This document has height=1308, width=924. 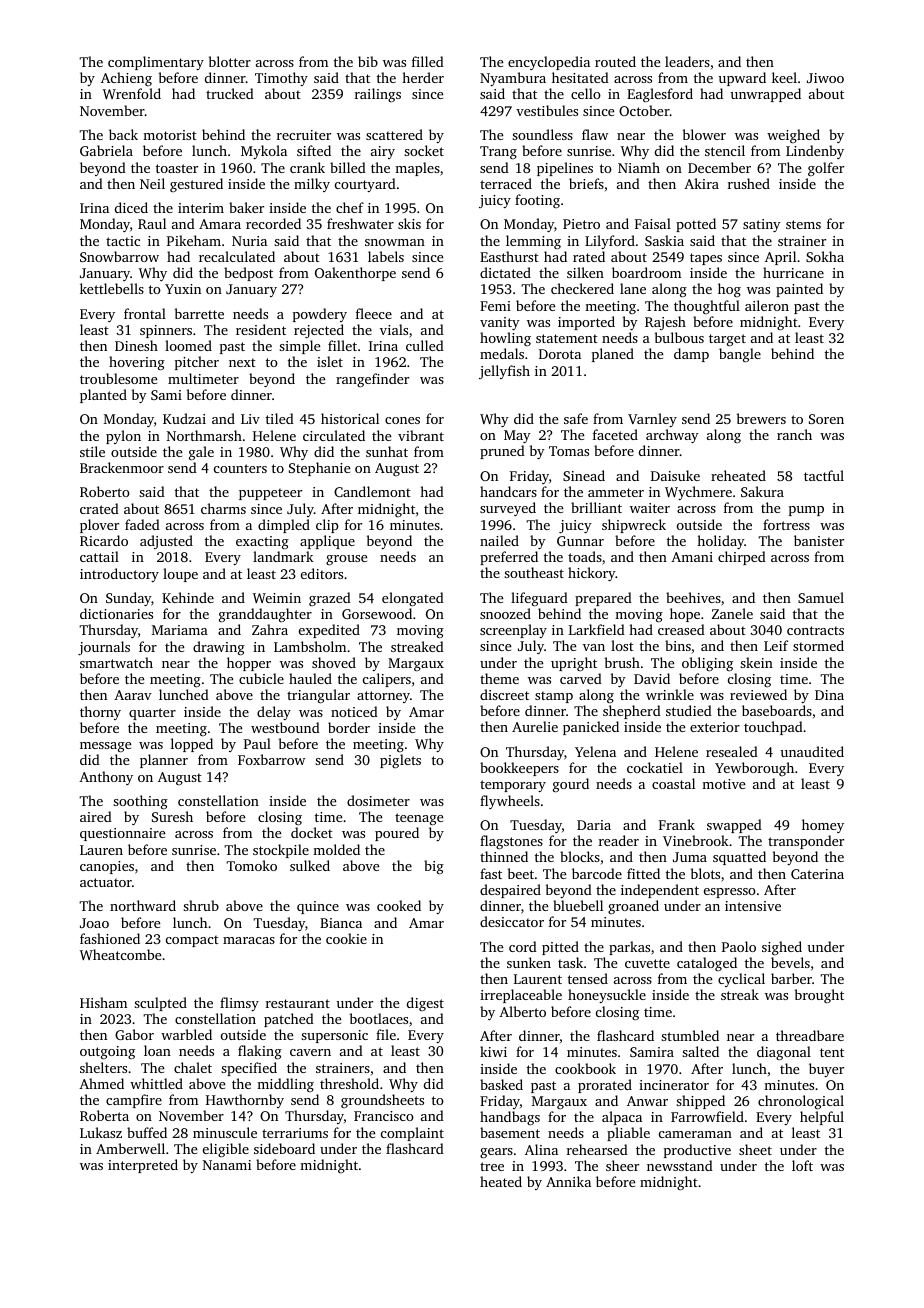 What do you see at coordinates (594, 825) in the document?
I see `Daria` at bounding box center [594, 825].
